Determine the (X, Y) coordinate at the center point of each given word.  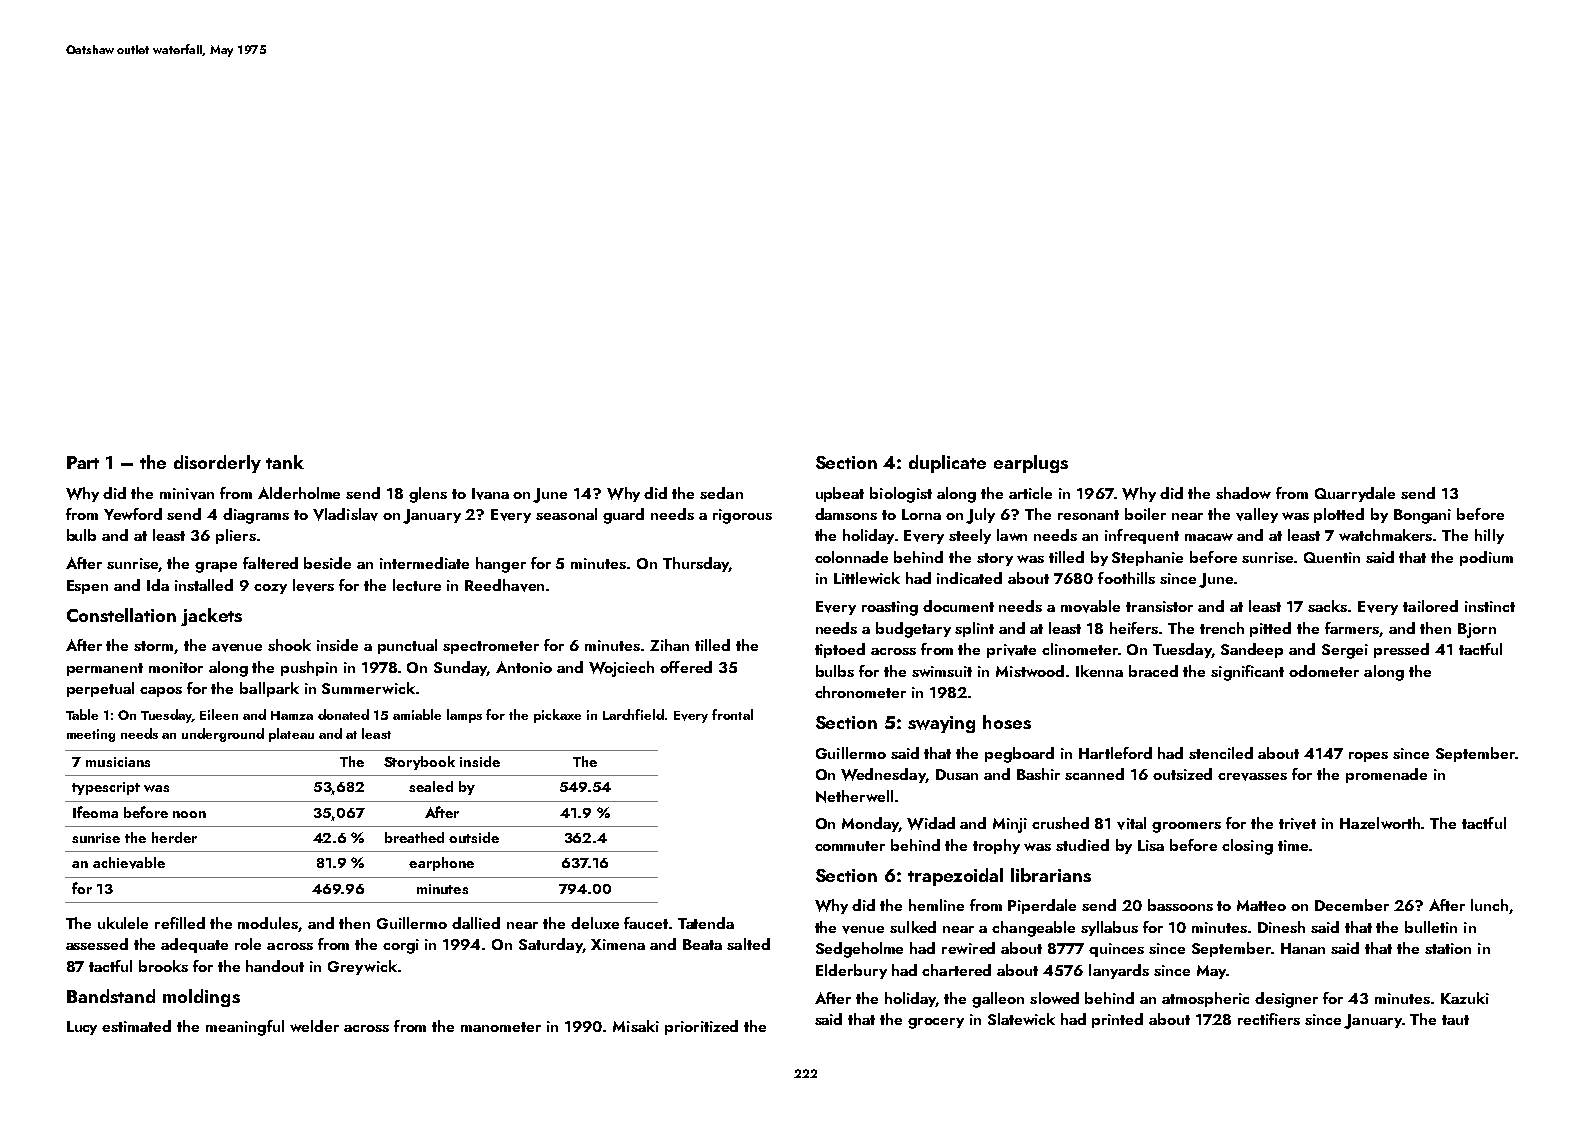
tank (285, 462)
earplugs (1031, 464)
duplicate (947, 464)
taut (1455, 1020)
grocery (936, 1023)
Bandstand (111, 996)
